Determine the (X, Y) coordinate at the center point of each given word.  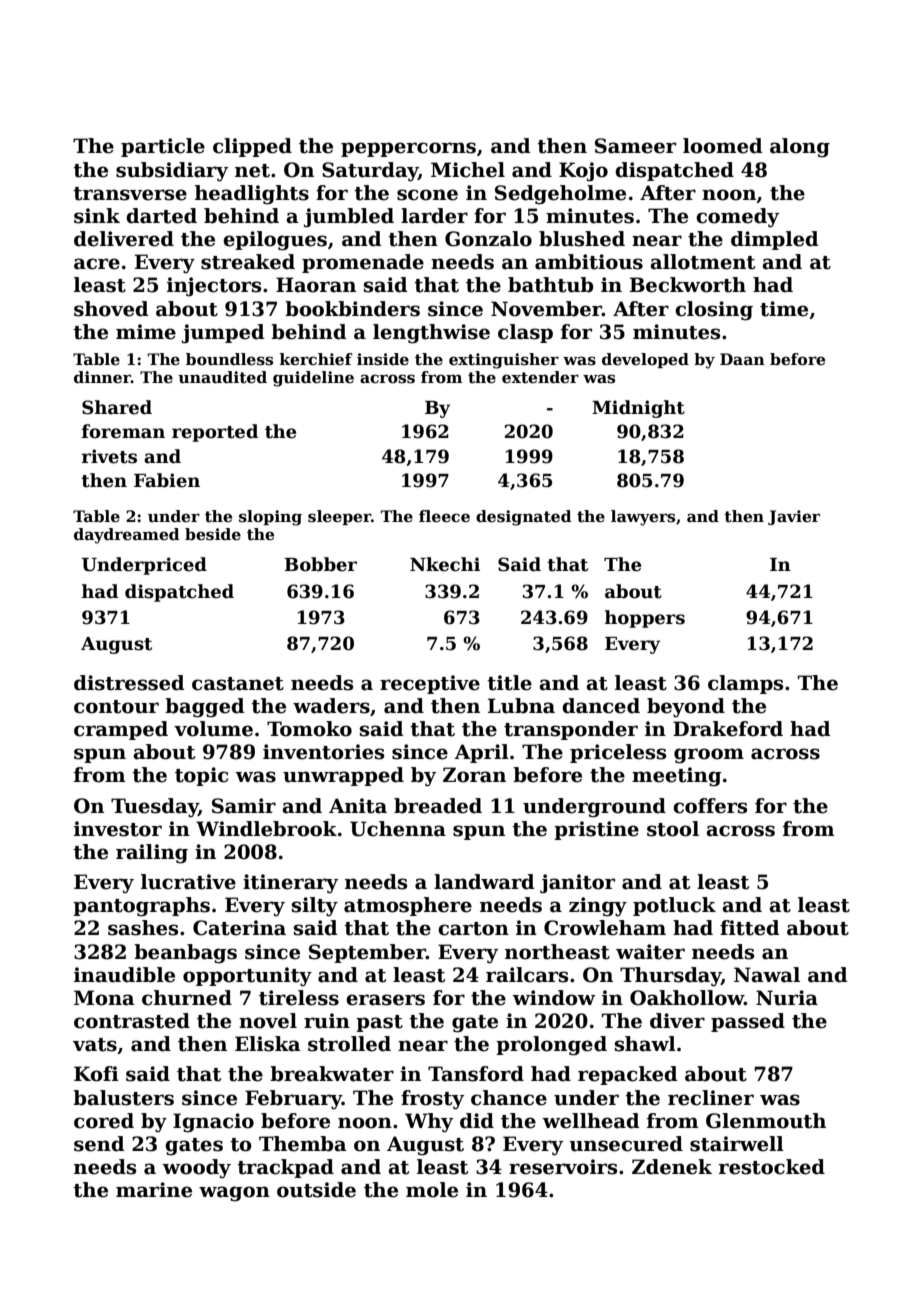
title (509, 683)
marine (154, 1190)
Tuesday (154, 808)
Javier (794, 517)
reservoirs (563, 1167)
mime (146, 332)
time (784, 309)
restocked (772, 1167)
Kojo (583, 172)
